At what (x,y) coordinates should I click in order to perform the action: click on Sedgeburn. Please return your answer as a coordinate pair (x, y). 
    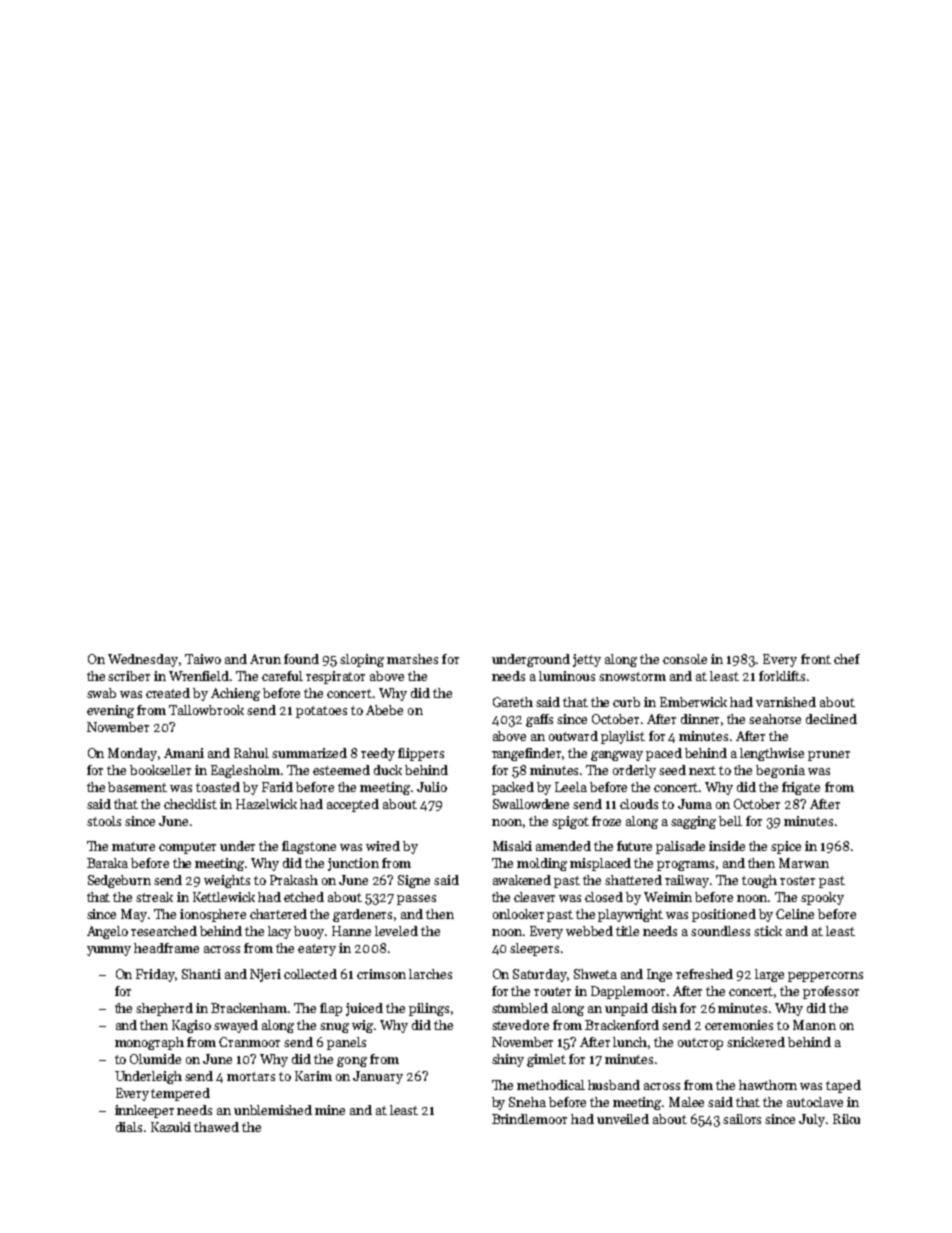
    Looking at the image, I should click on (119, 881).
